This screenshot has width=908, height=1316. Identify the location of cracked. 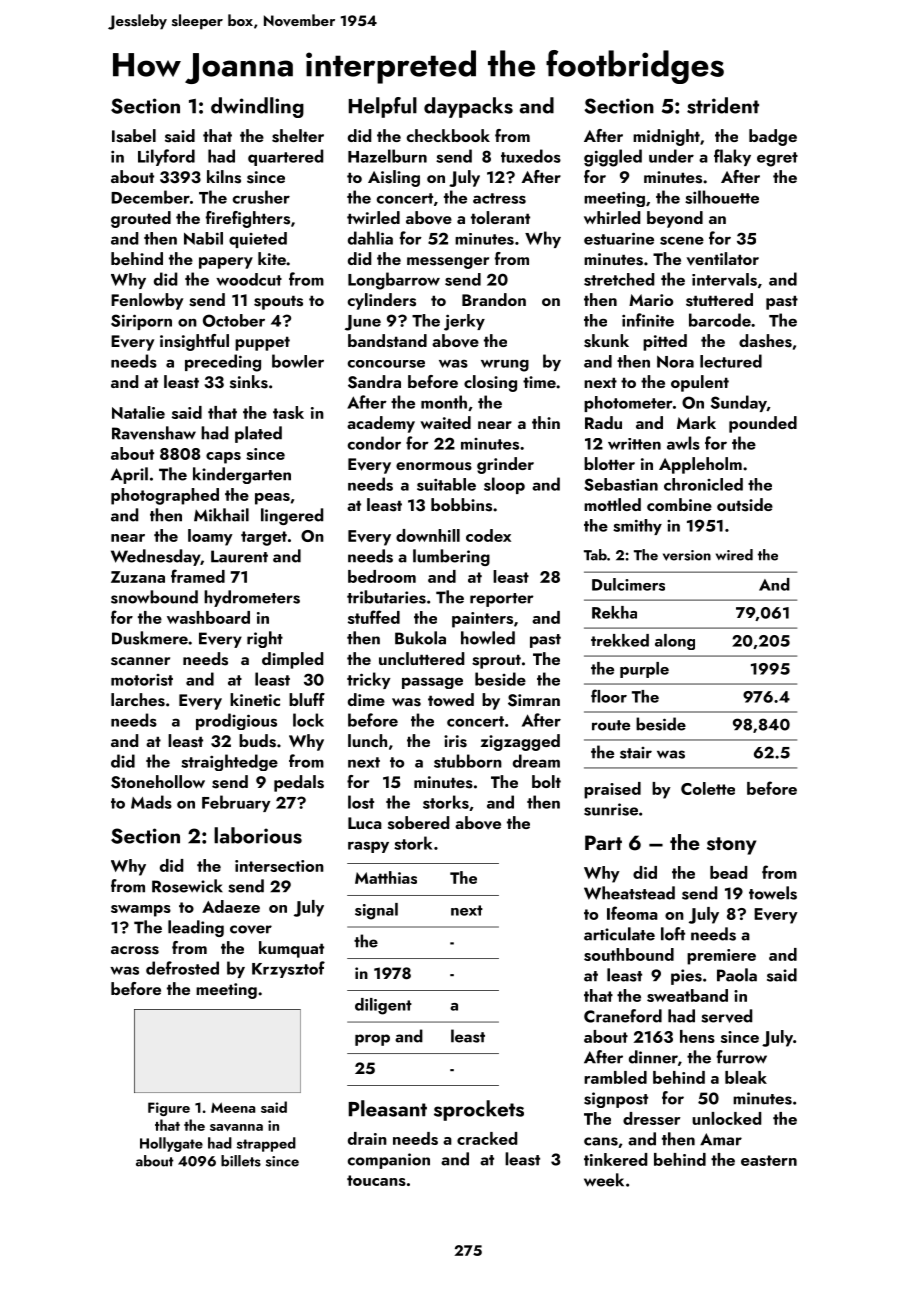
(487, 1138).
